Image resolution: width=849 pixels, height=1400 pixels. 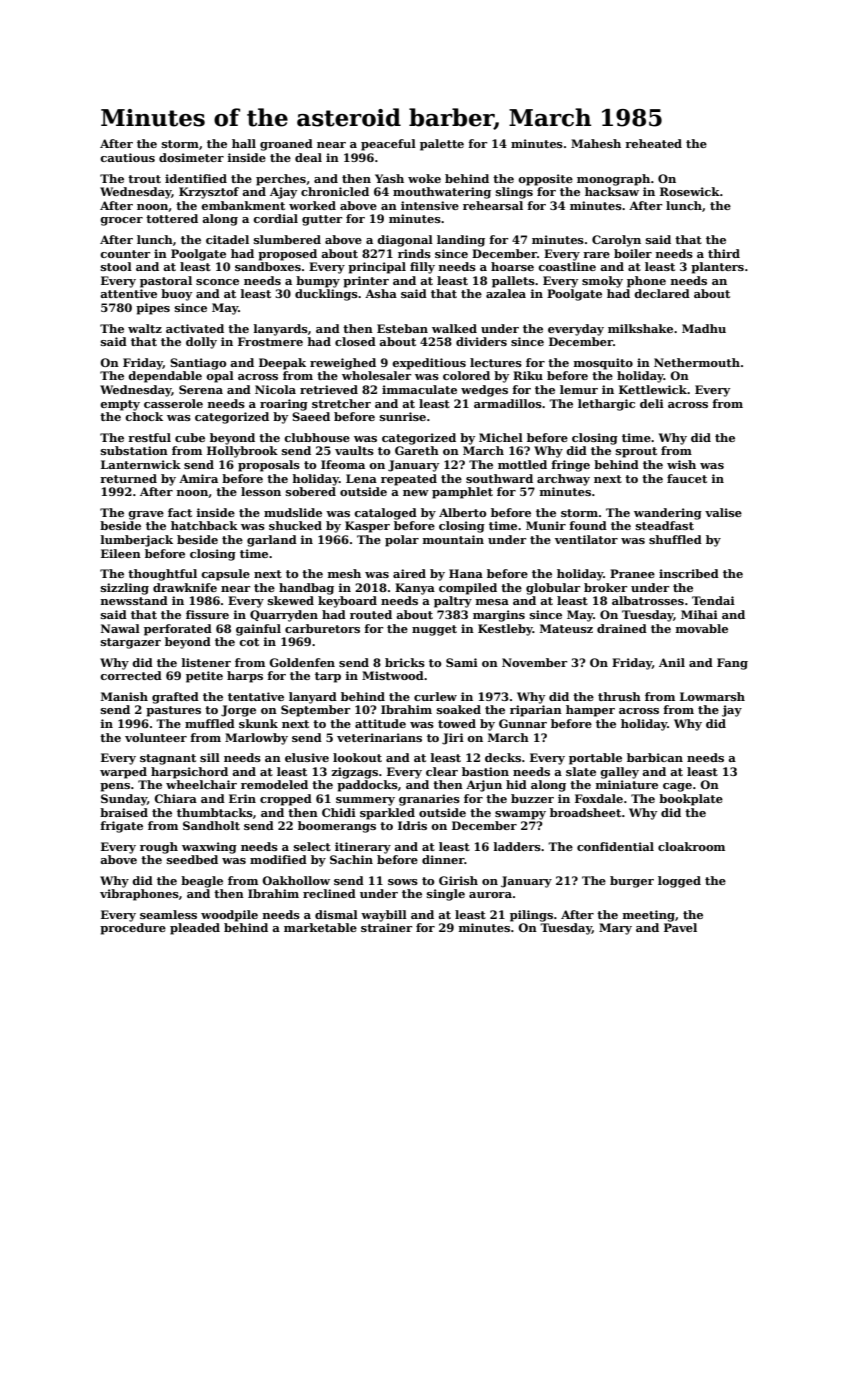 What do you see at coordinates (424, 178) in the image?
I see `woke` at bounding box center [424, 178].
